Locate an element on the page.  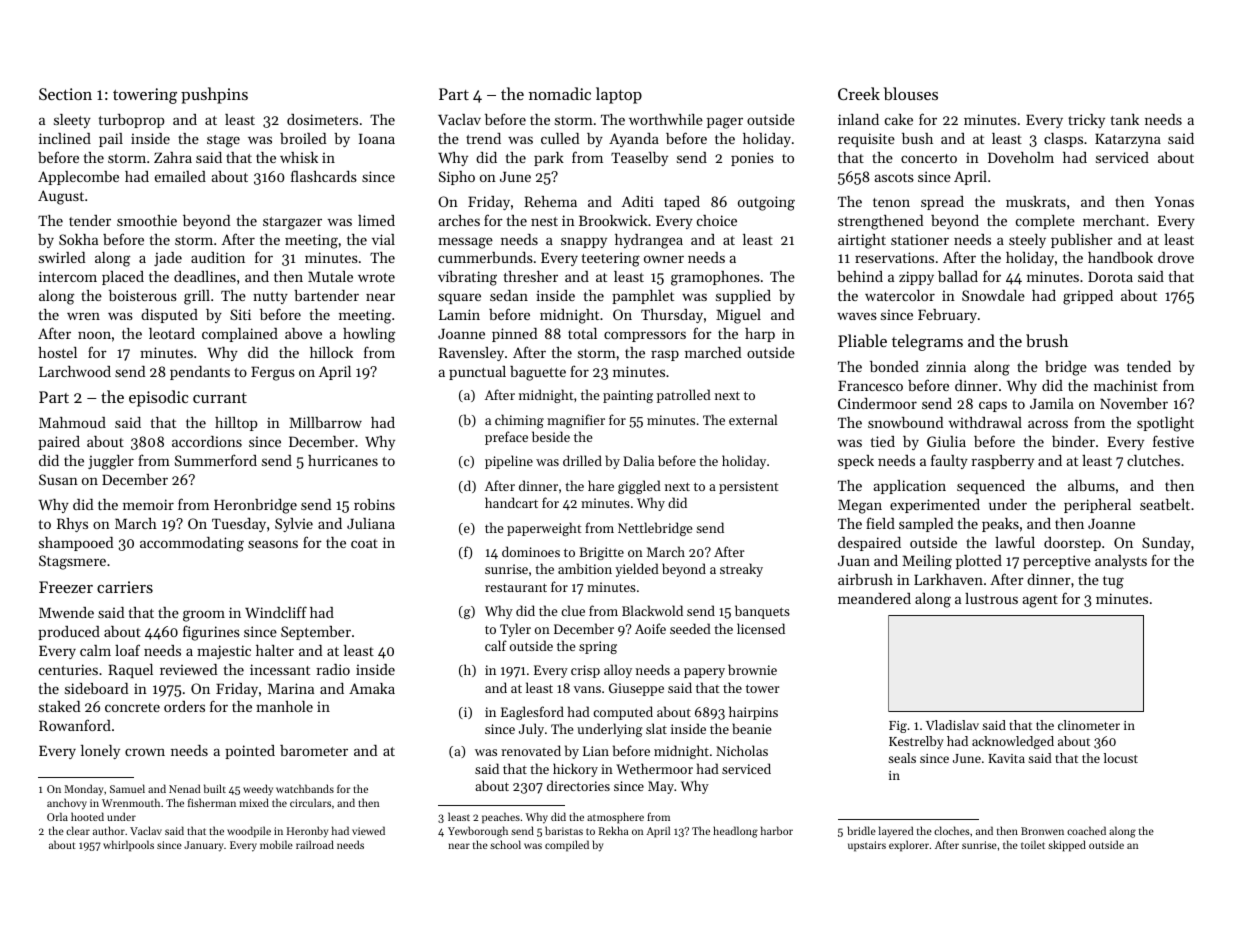
Meiling is located at coordinates (927, 562).
